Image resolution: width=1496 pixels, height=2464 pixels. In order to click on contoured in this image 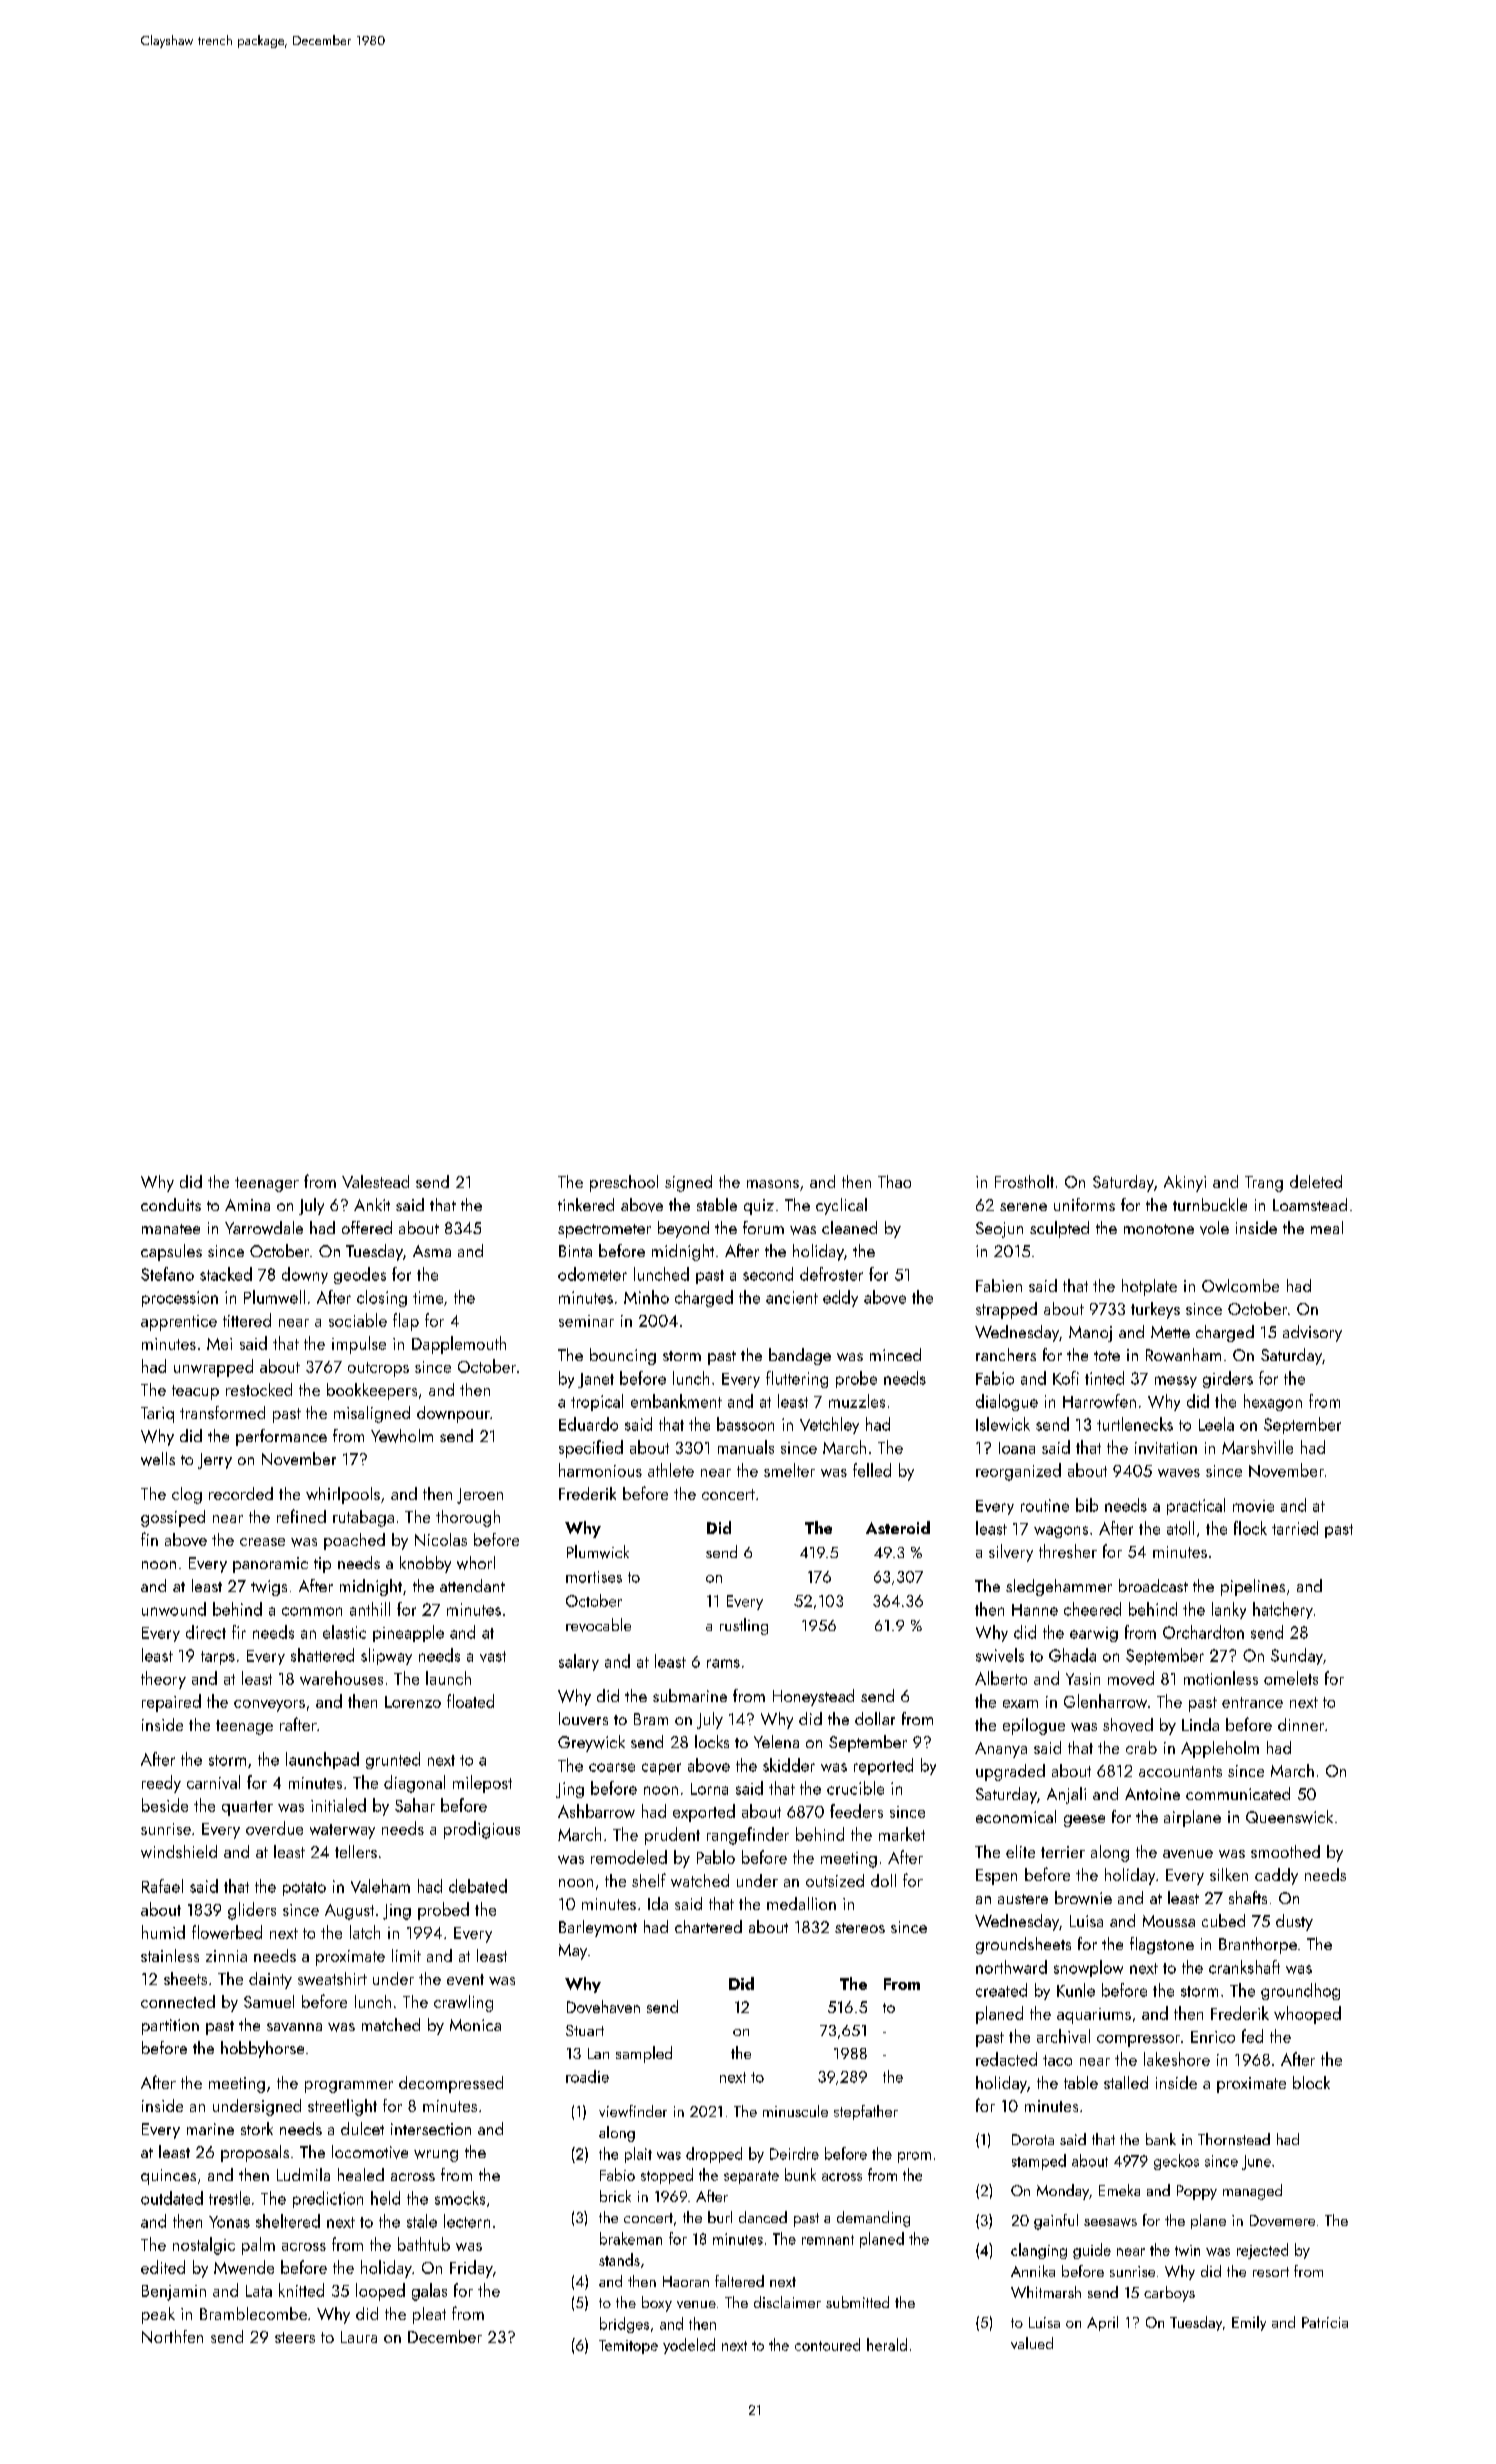, I will do `click(827, 2344)`.
